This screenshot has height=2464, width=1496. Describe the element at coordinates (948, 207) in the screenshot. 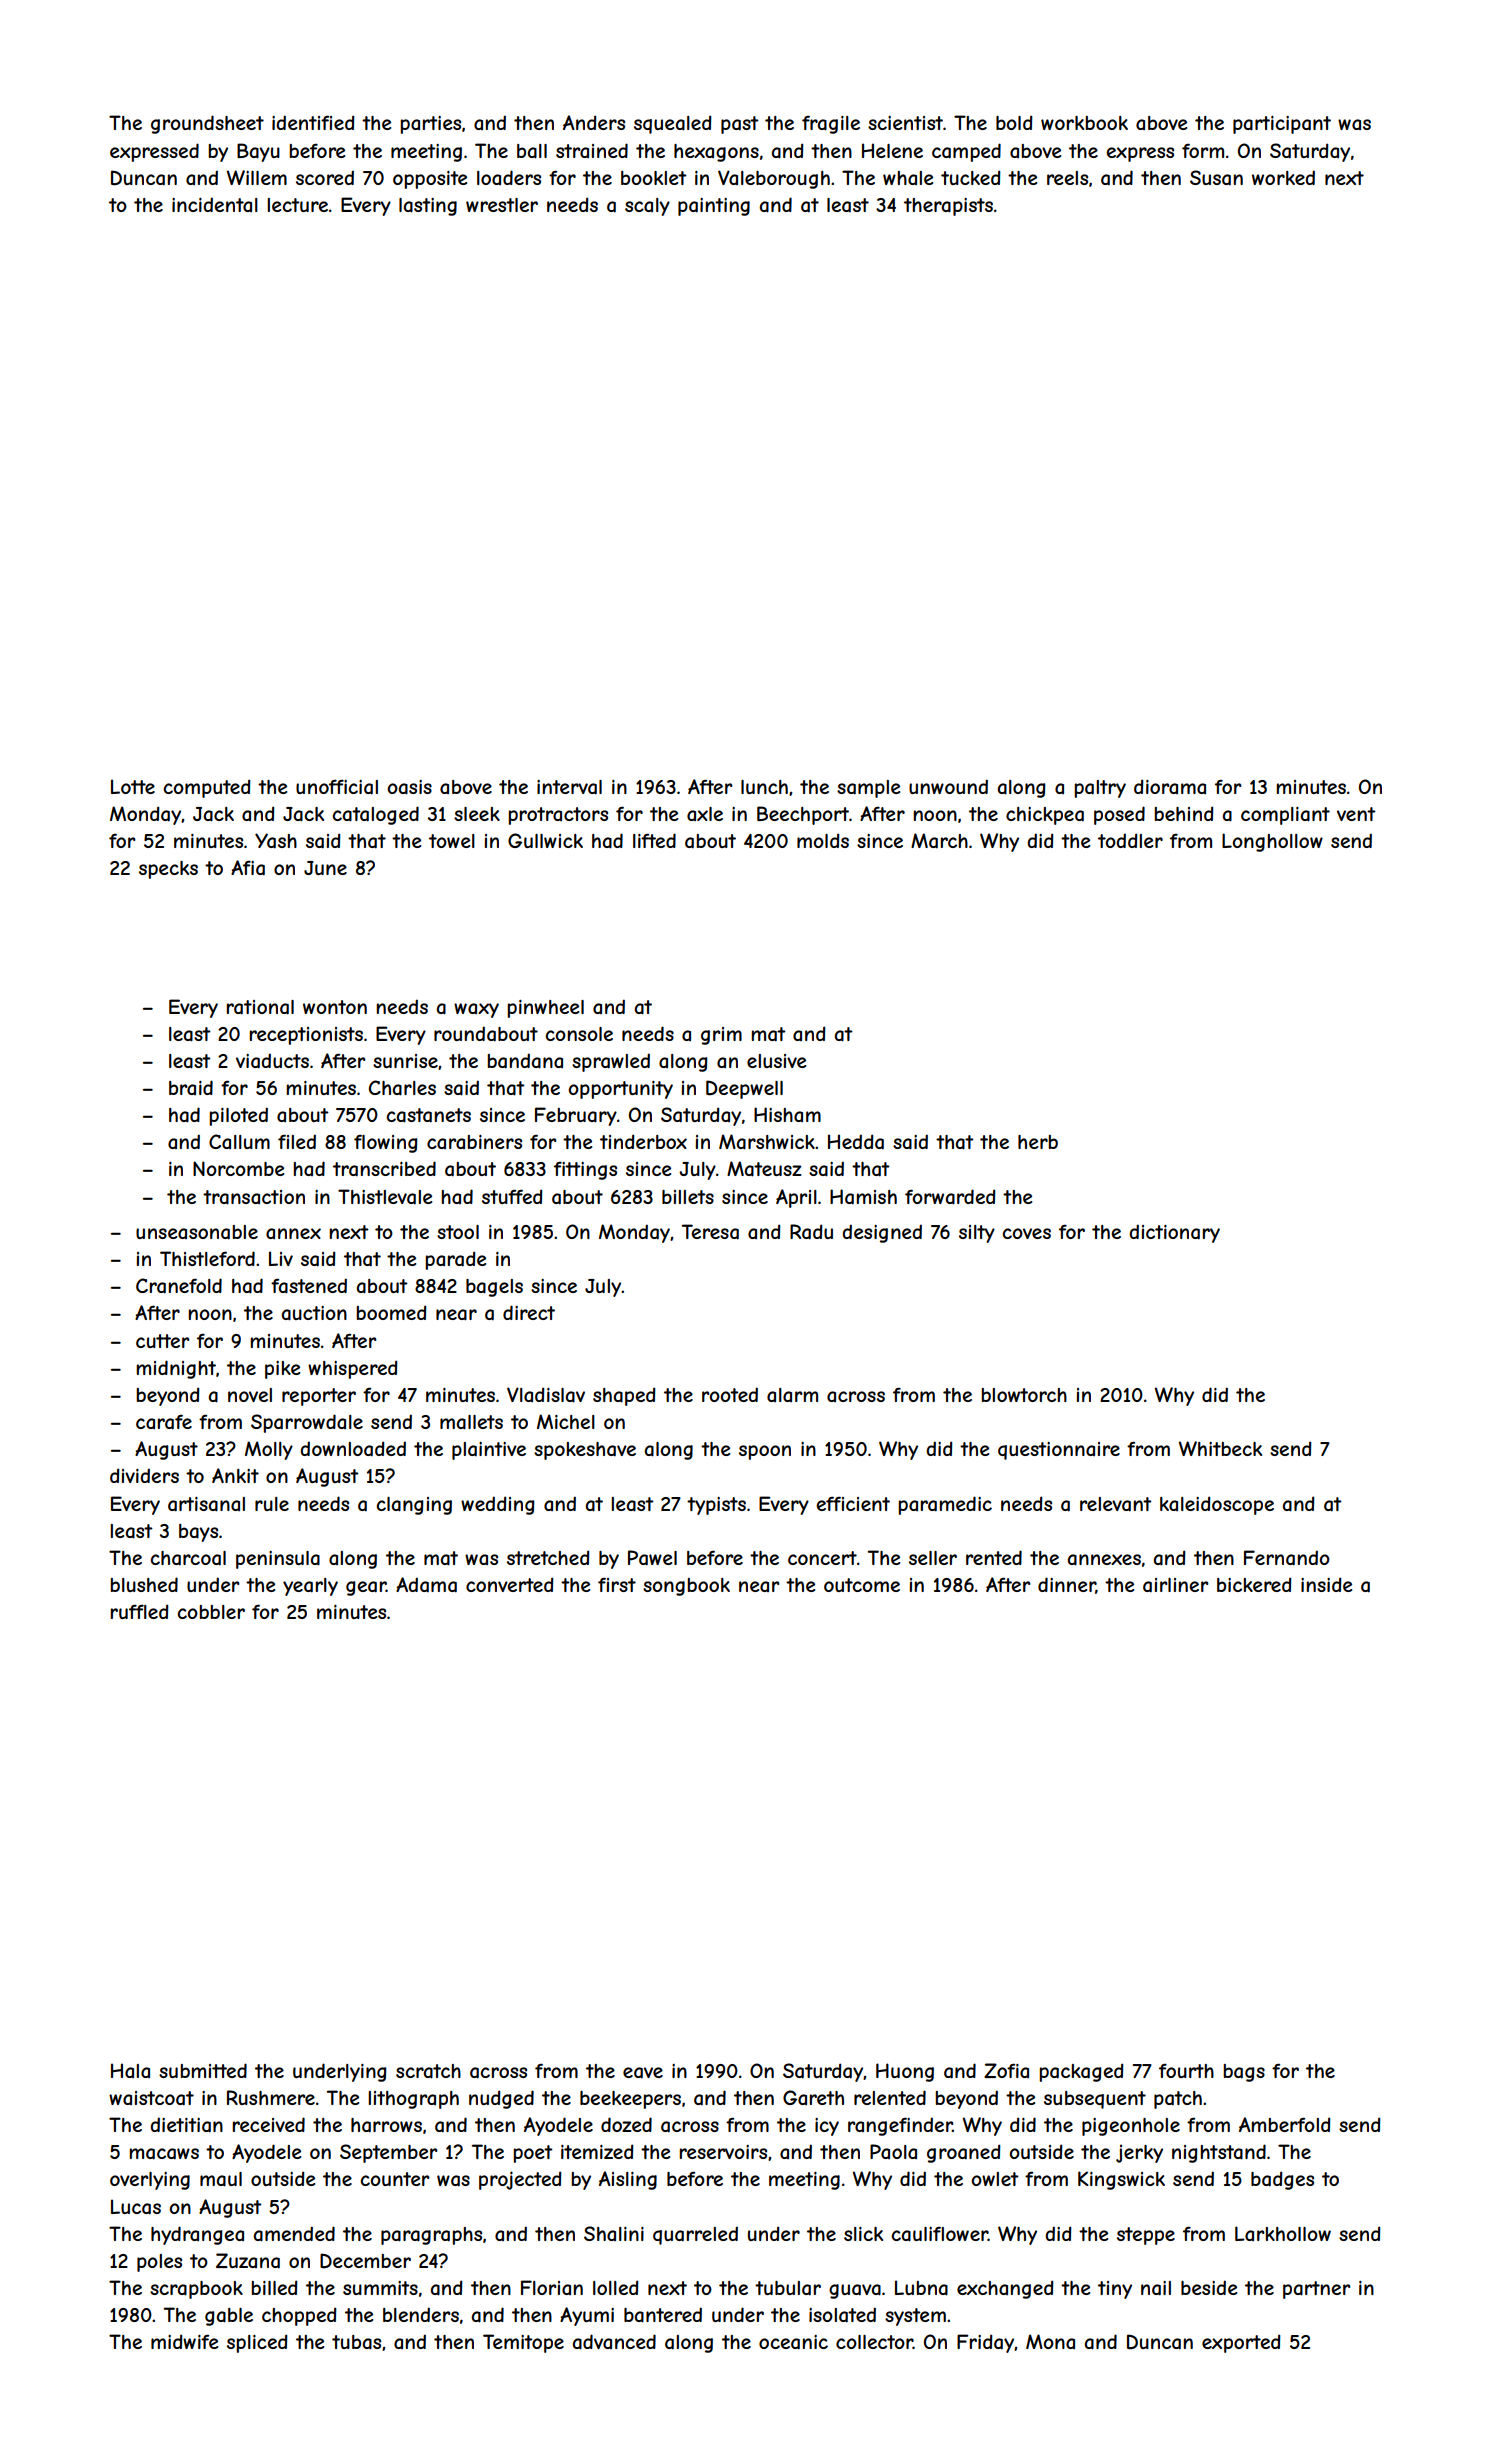

I see `therapists` at that location.
